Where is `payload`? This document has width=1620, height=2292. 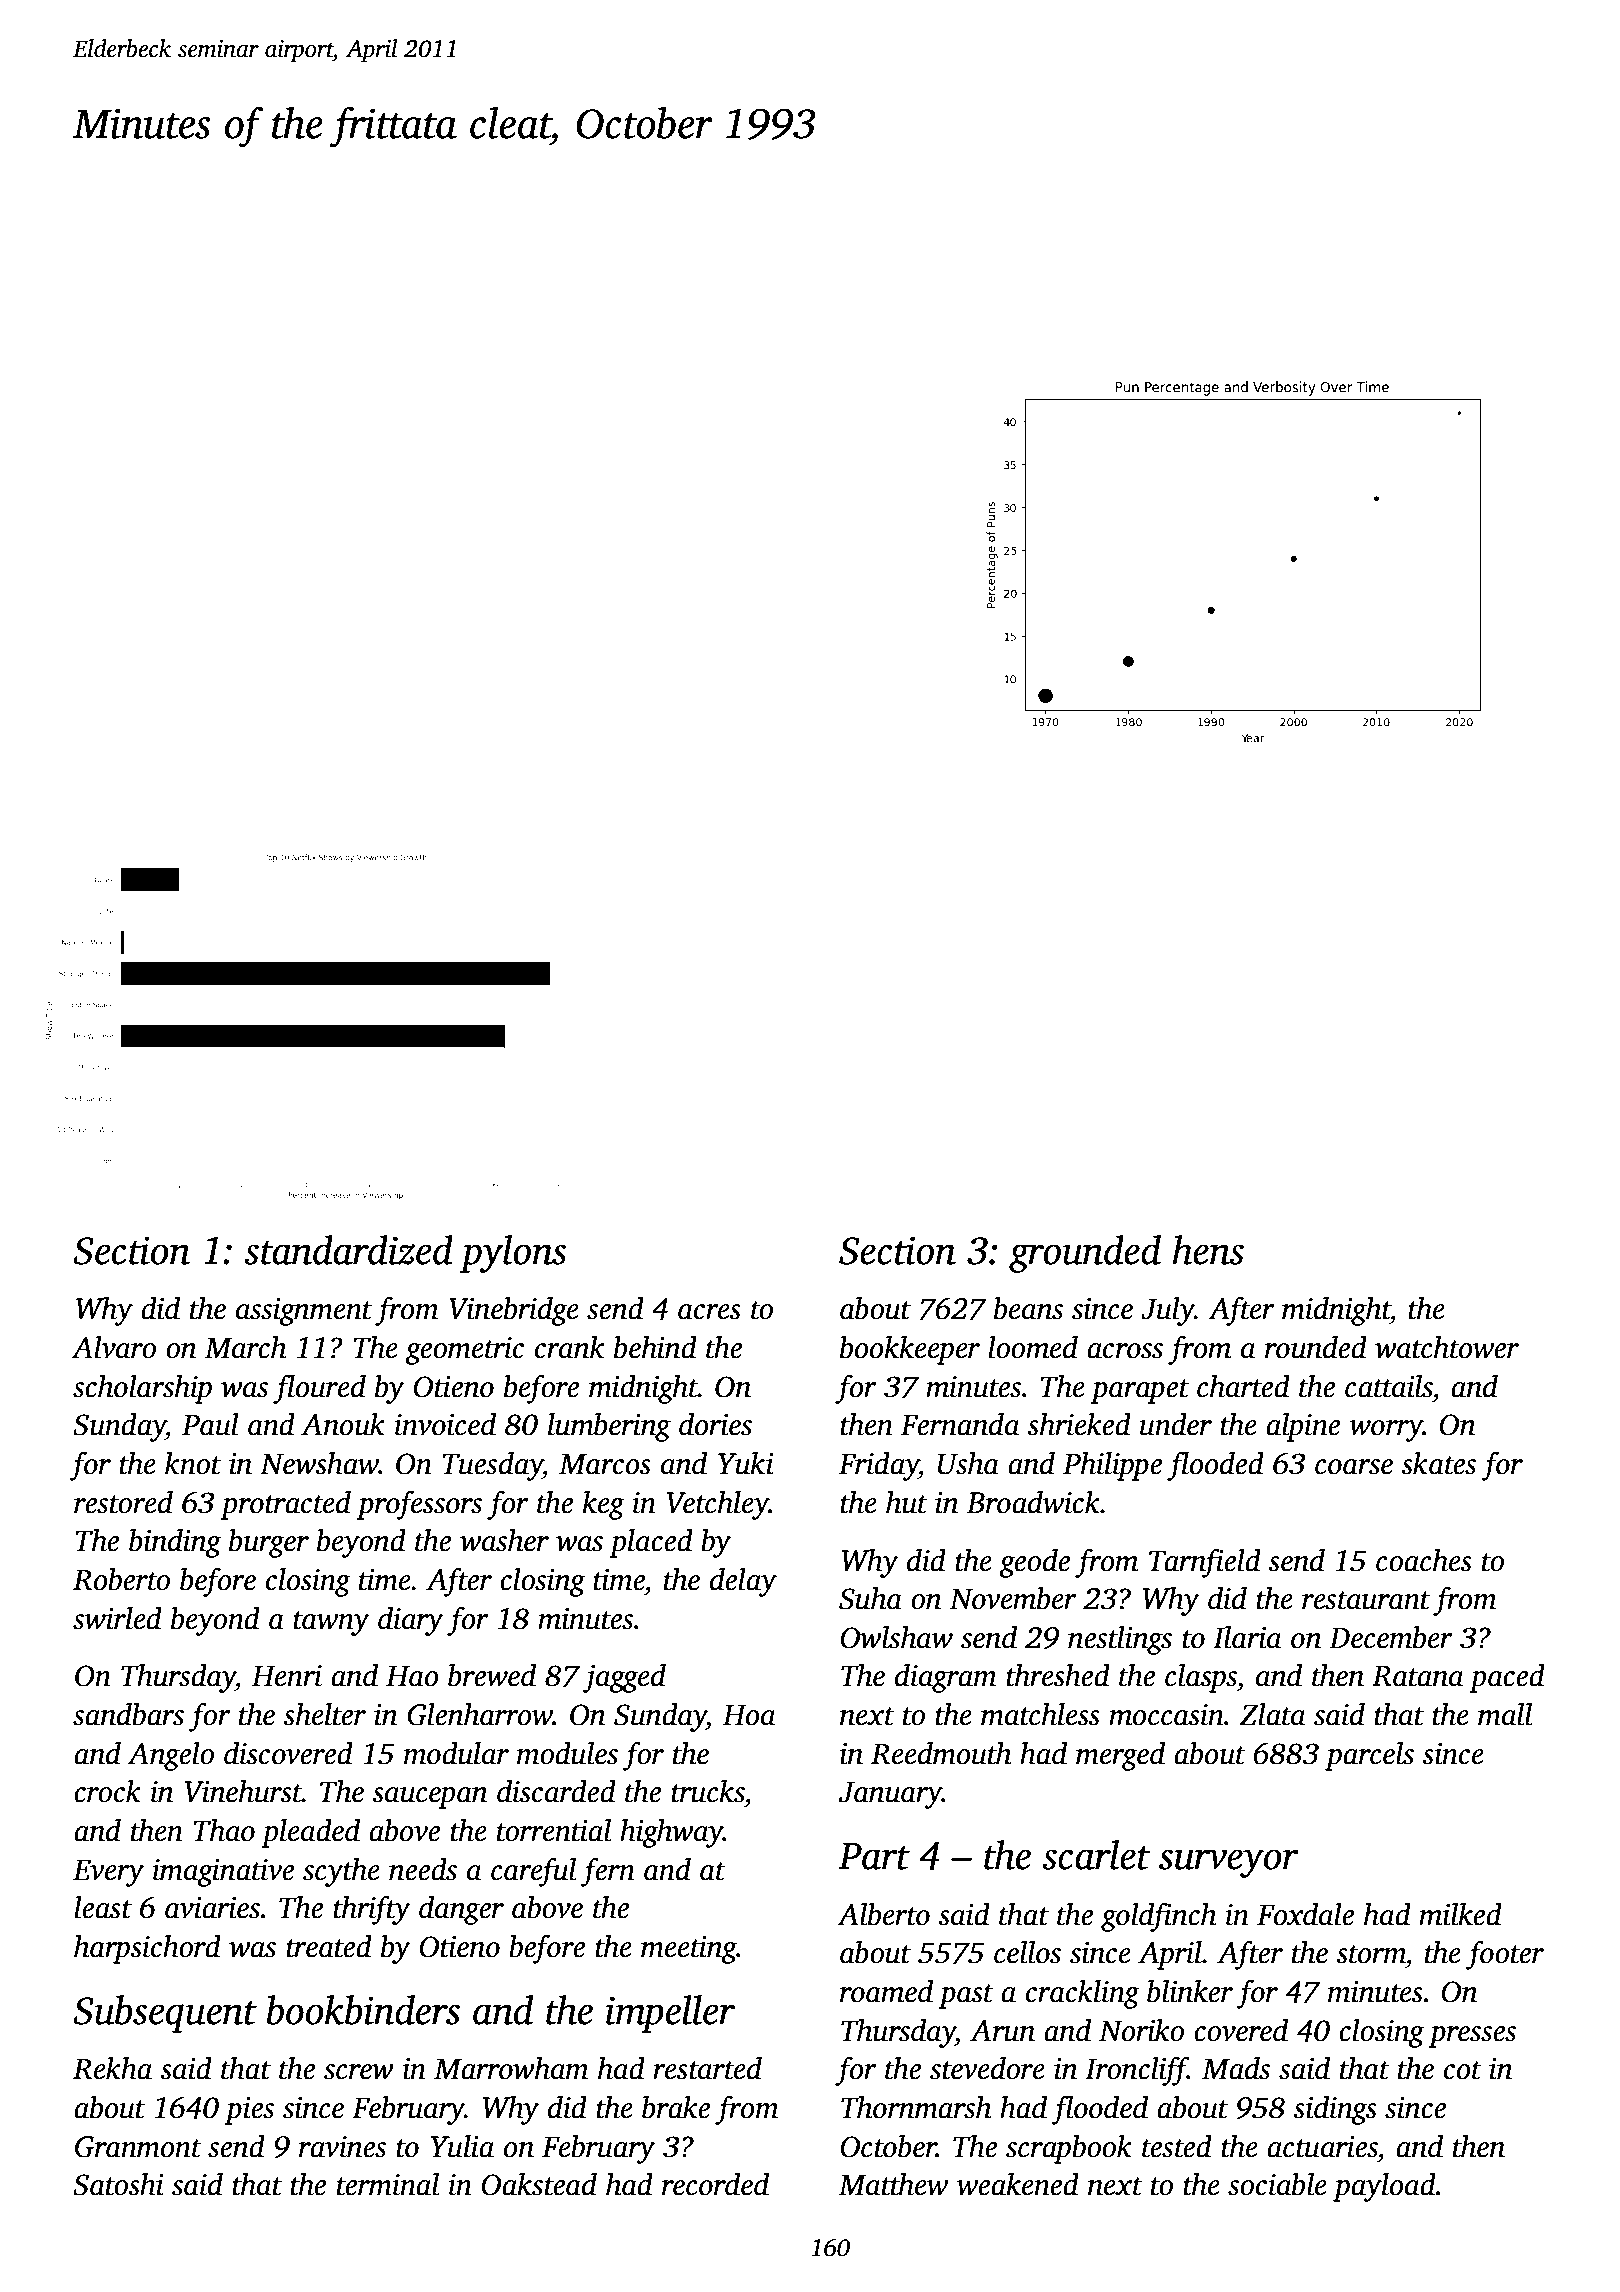
payload is located at coordinates (1384, 2187).
